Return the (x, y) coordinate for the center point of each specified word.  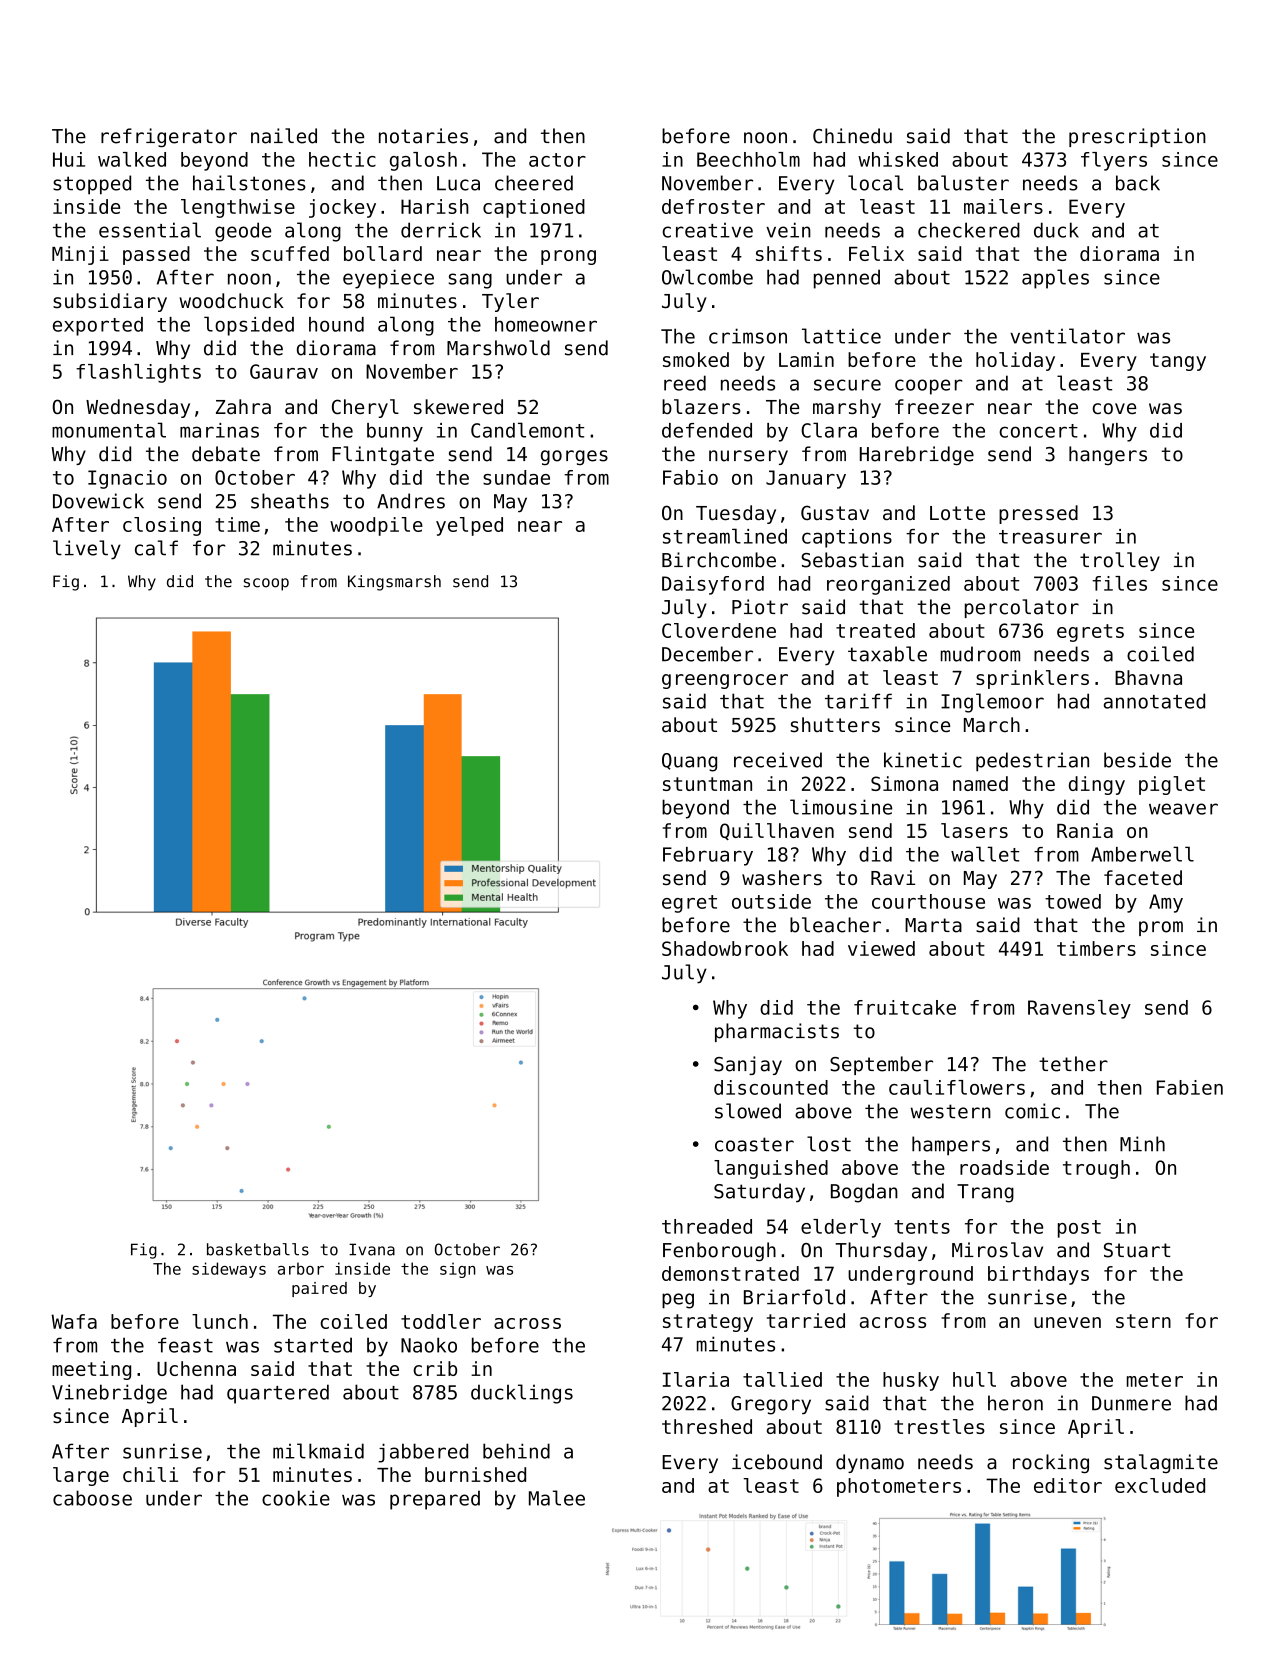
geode (243, 232)
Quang (689, 762)
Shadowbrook (725, 948)
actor (557, 160)
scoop (266, 584)
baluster (963, 183)
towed (1073, 901)
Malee (557, 1498)
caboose (92, 1498)
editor (1068, 1485)
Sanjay (748, 1065)
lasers (974, 830)
